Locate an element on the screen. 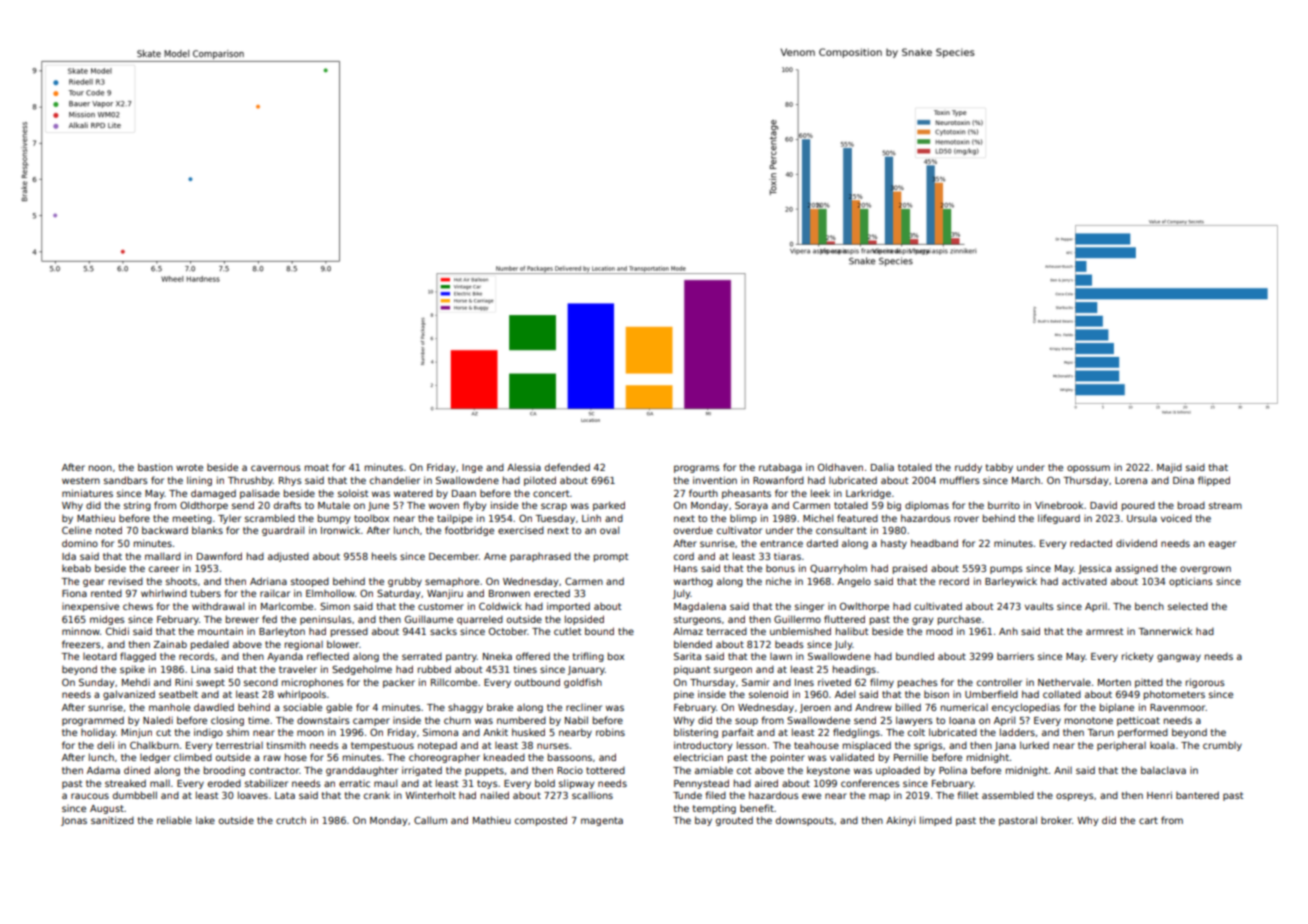 This screenshot has height=924, width=1308. Jonas is located at coordinates (74, 821).
